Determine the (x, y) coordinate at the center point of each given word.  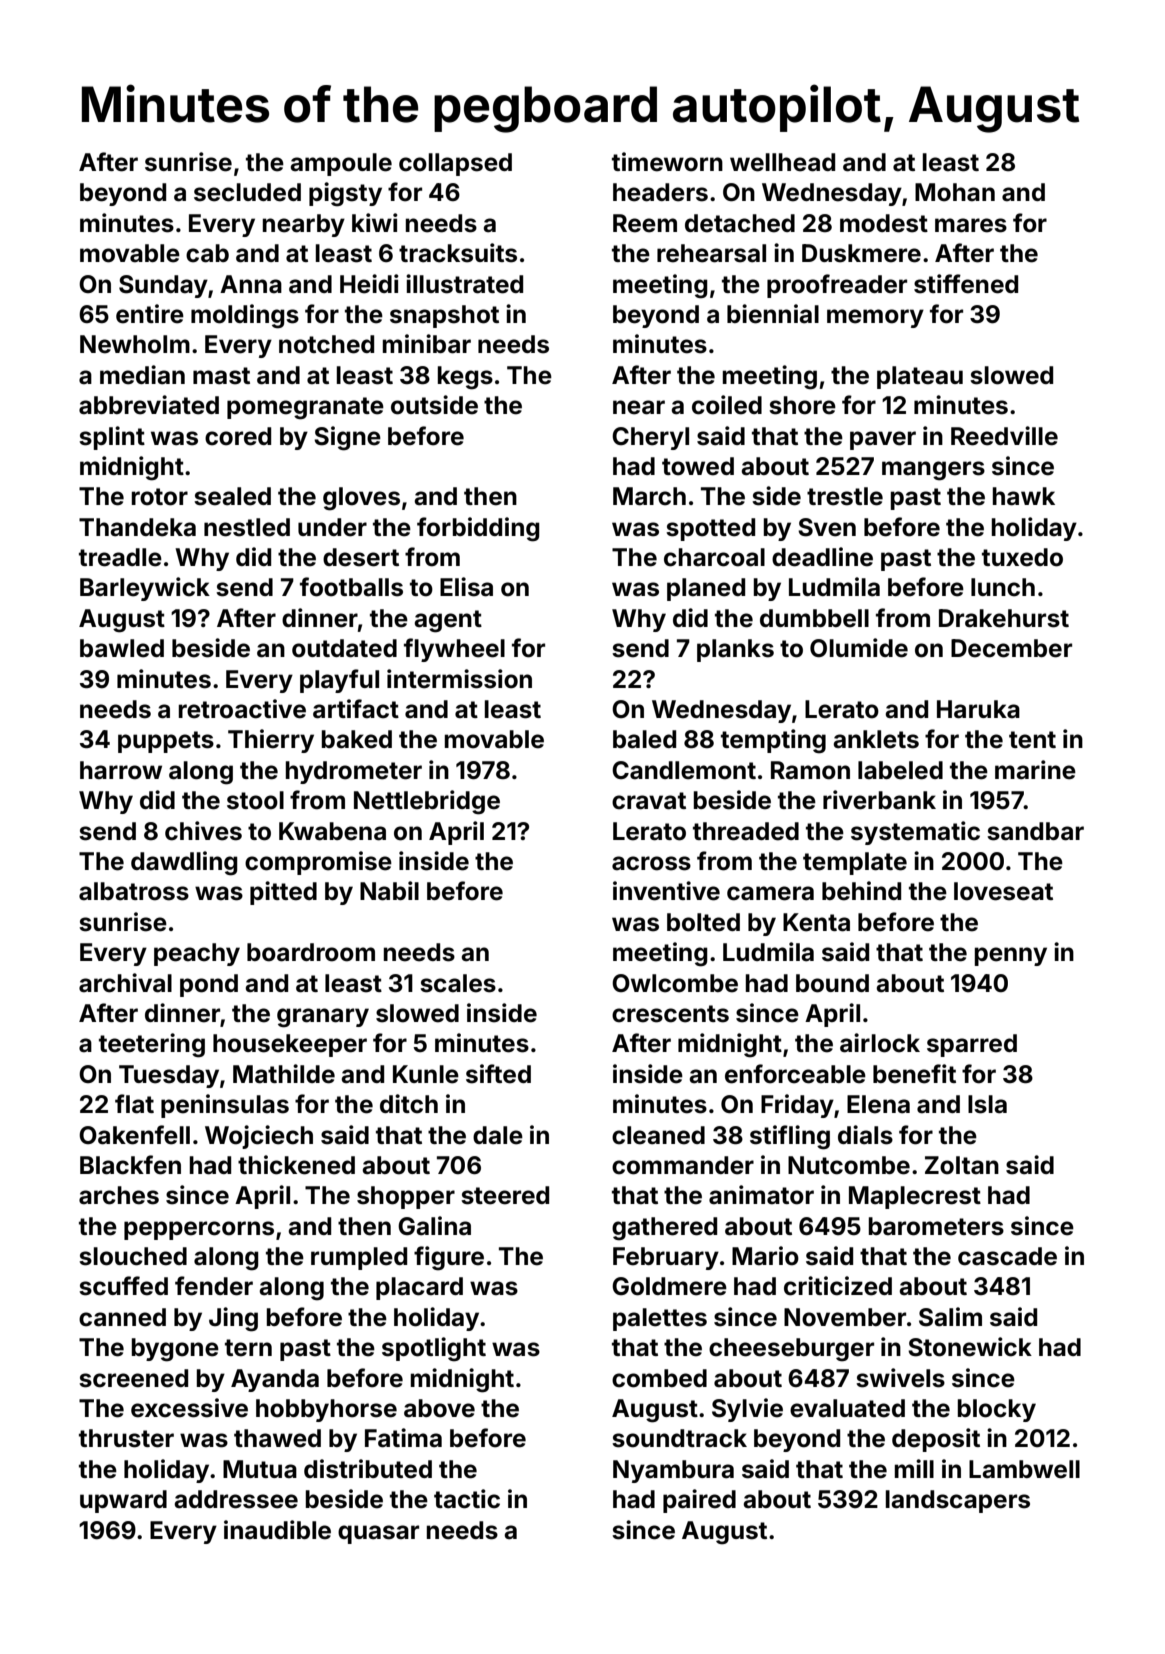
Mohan (955, 192)
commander (683, 1165)
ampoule (341, 164)
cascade (1007, 1256)
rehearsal (711, 253)
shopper (406, 1197)
